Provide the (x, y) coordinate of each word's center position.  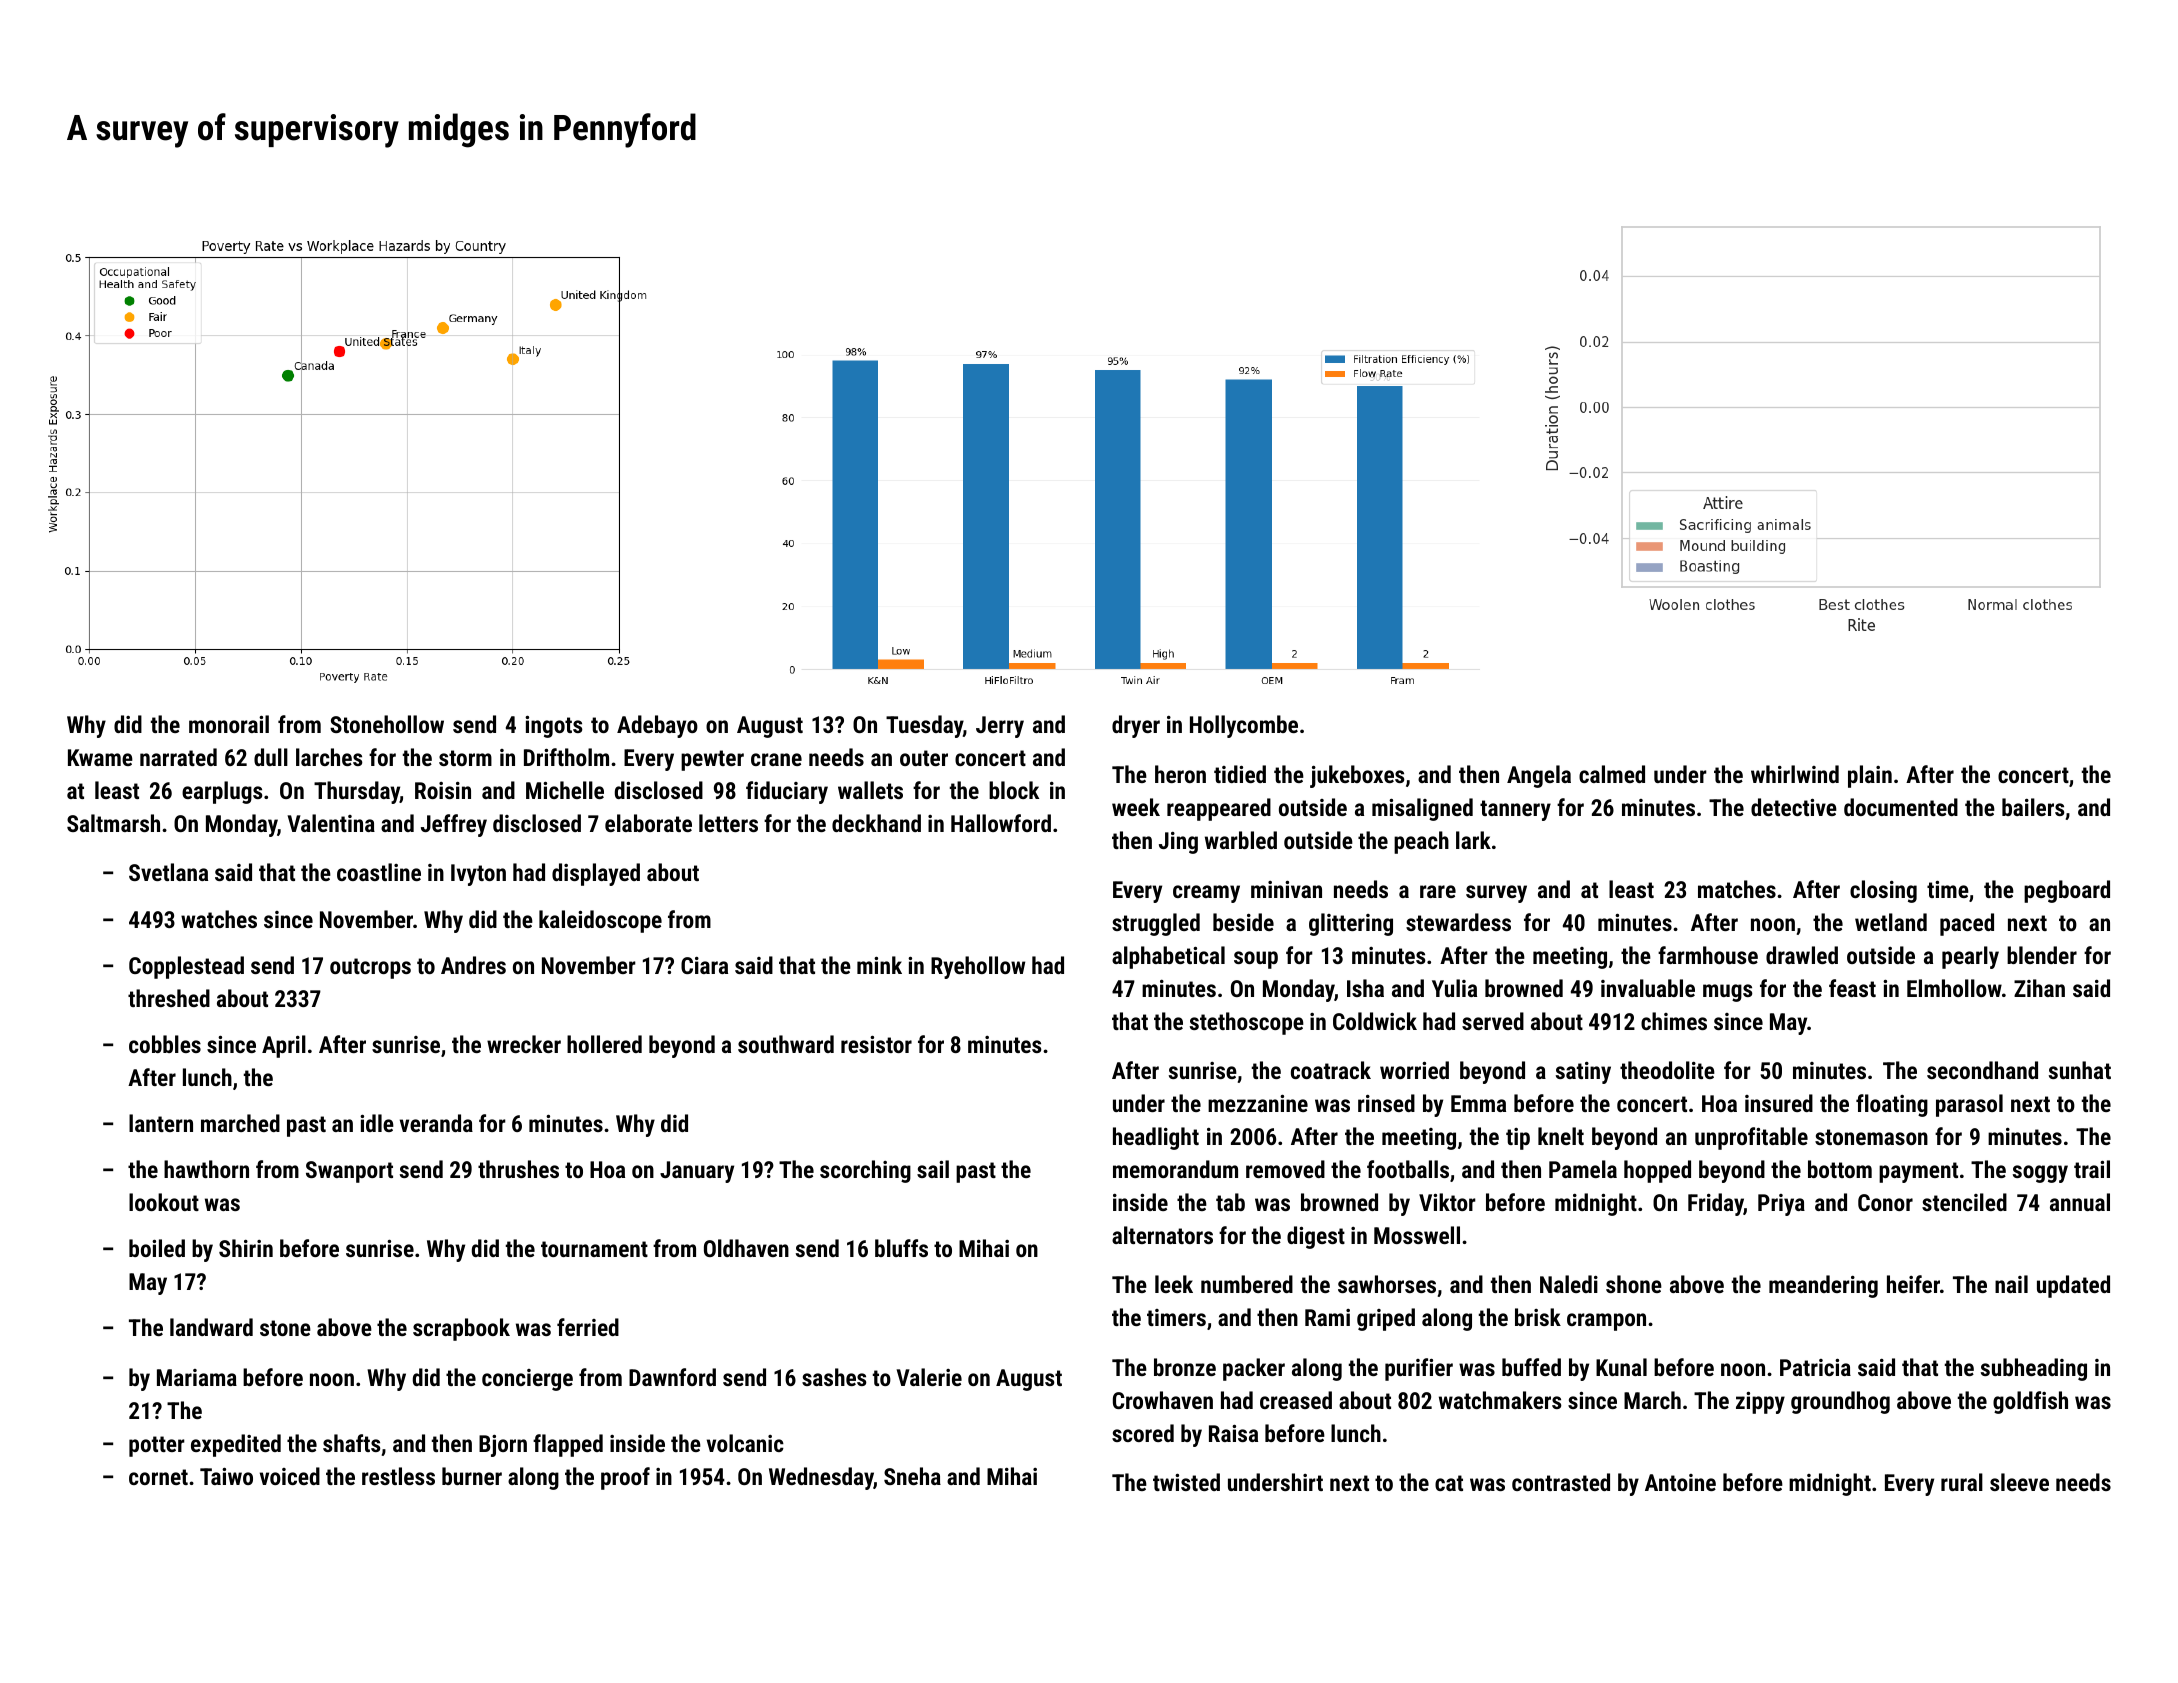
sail (933, 1169)
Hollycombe (1244, 726)
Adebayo (657, 726)
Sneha (912, 1476)
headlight (1156, 1138)
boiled (157, 1248)
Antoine (1680, 1482)
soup (1256, 960)
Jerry (1000, 727)
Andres (473, 965)
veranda (436, 1123)
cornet (158, 1477)
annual (2080, 1202)
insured (1779, 1103)
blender (2042, 955)
